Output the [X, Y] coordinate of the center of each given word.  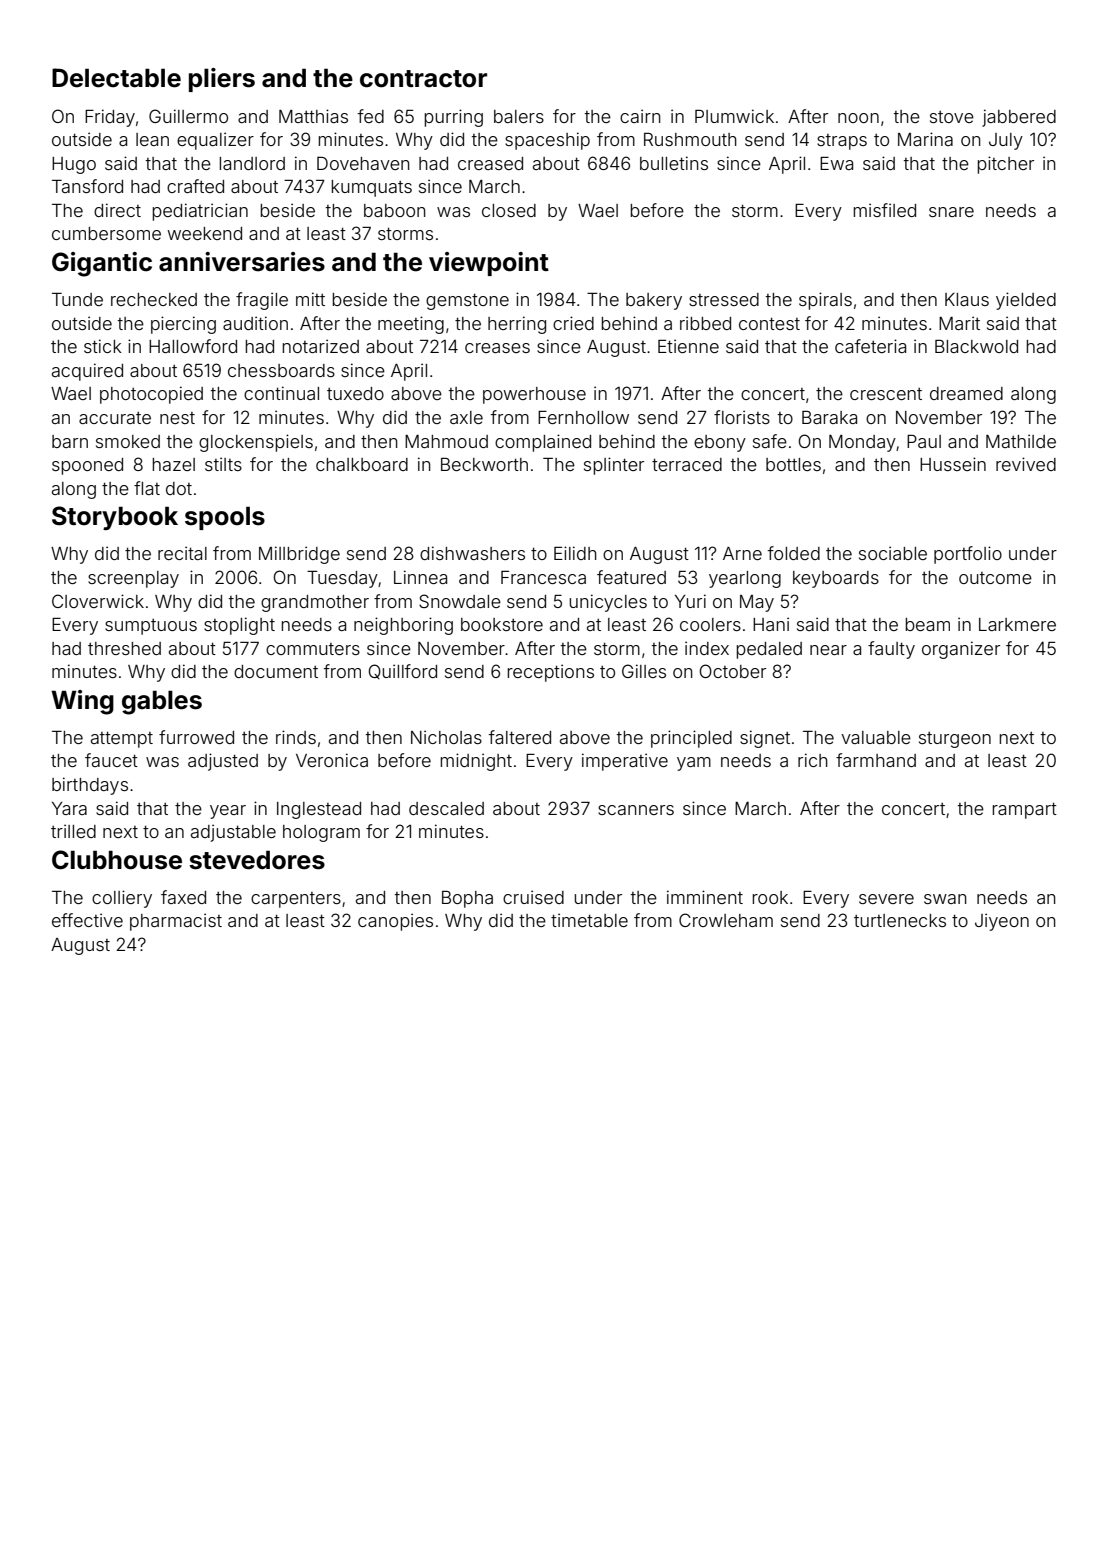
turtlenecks [900, 920]
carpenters [296, 900]
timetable [589, 920]
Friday [110, 118]
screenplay [133, 579]
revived [1026, 464]
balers [519, 116]
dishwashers [472, 553]
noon [858, 118]
